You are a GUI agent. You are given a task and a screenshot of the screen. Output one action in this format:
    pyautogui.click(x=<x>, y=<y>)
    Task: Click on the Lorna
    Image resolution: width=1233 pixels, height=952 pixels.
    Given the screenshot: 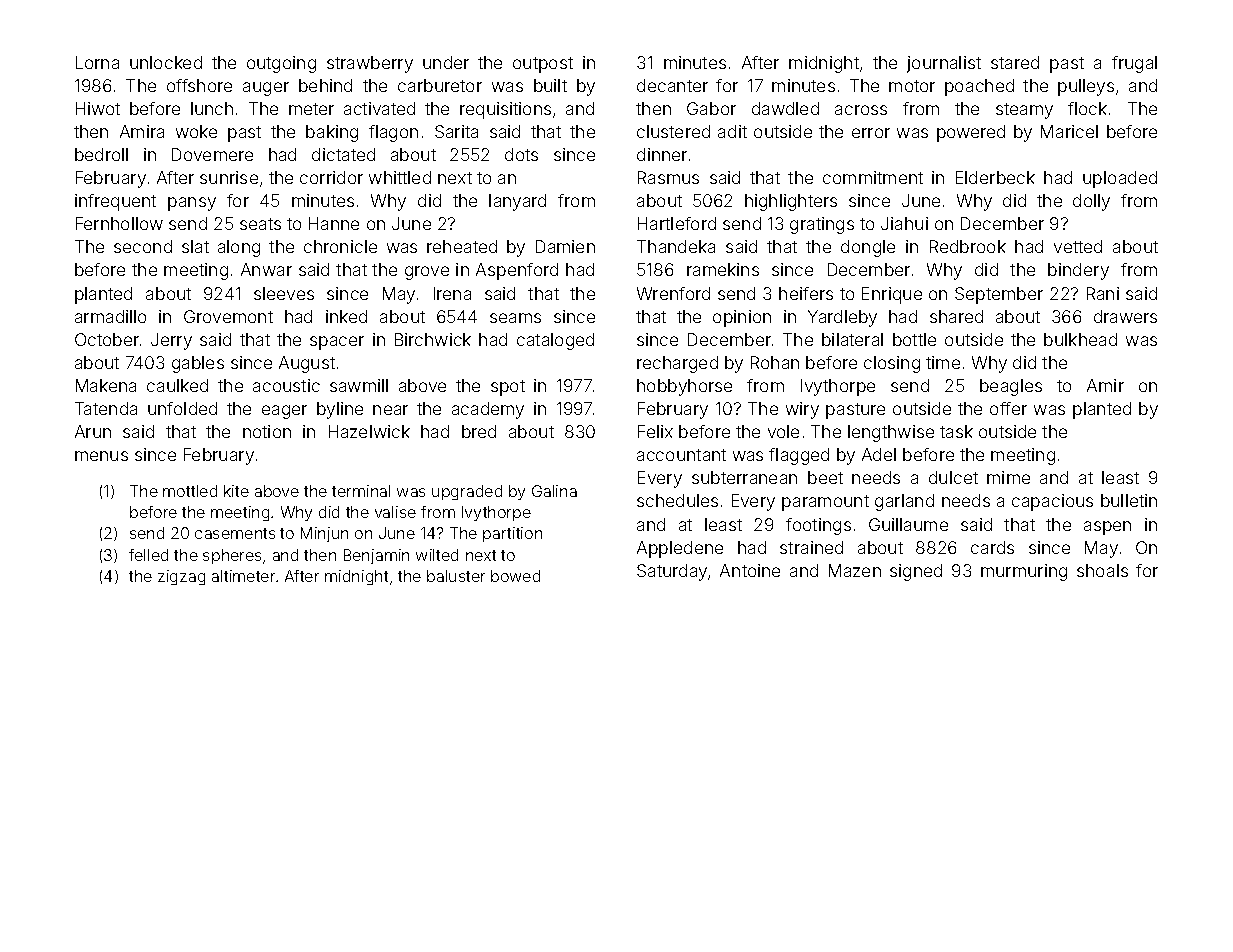 What is the action you would take?
    pyautogui.click(x=97, y=62)
